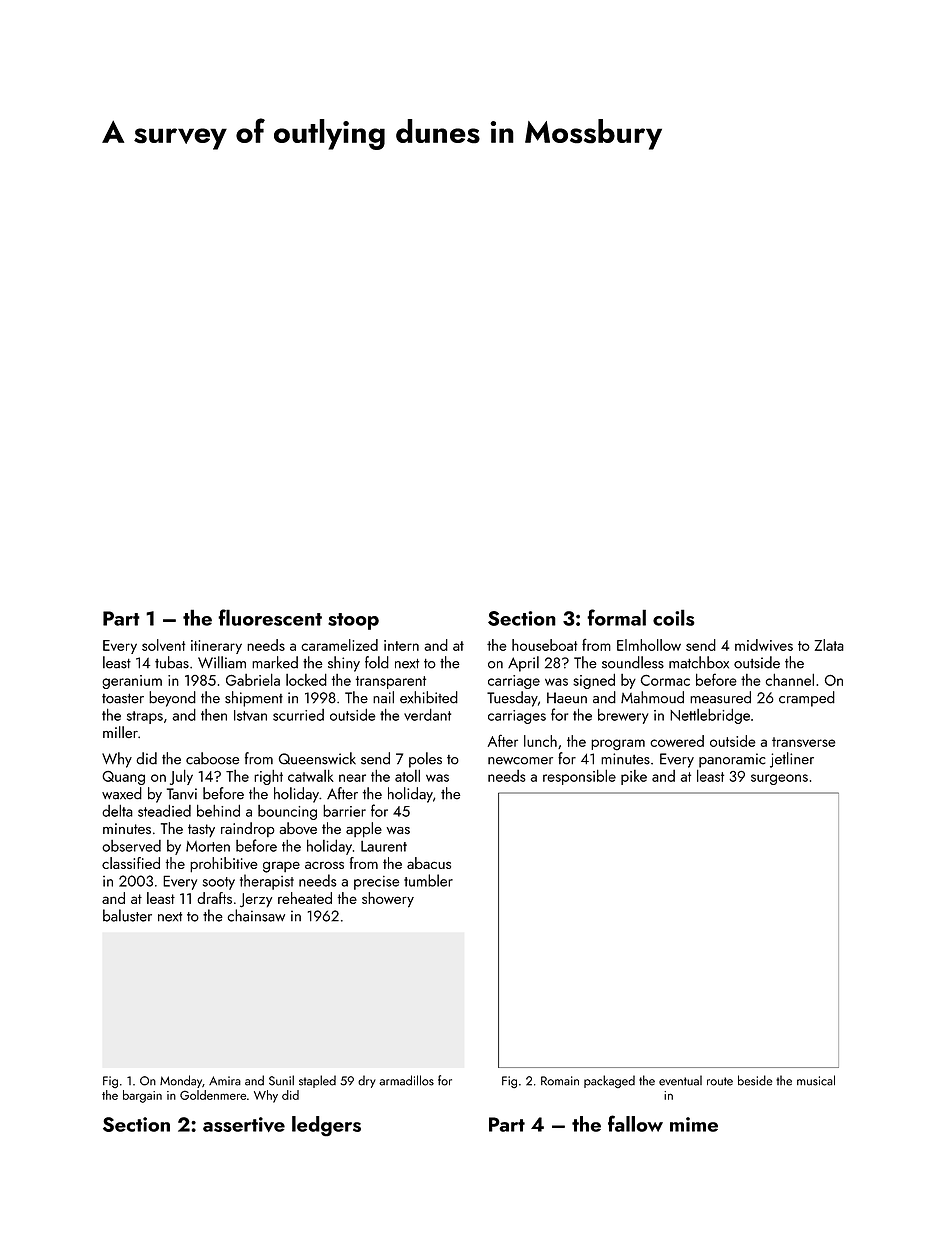  Describe the element at coordinates (720, 697) in the document. I see `measured` at that location.
